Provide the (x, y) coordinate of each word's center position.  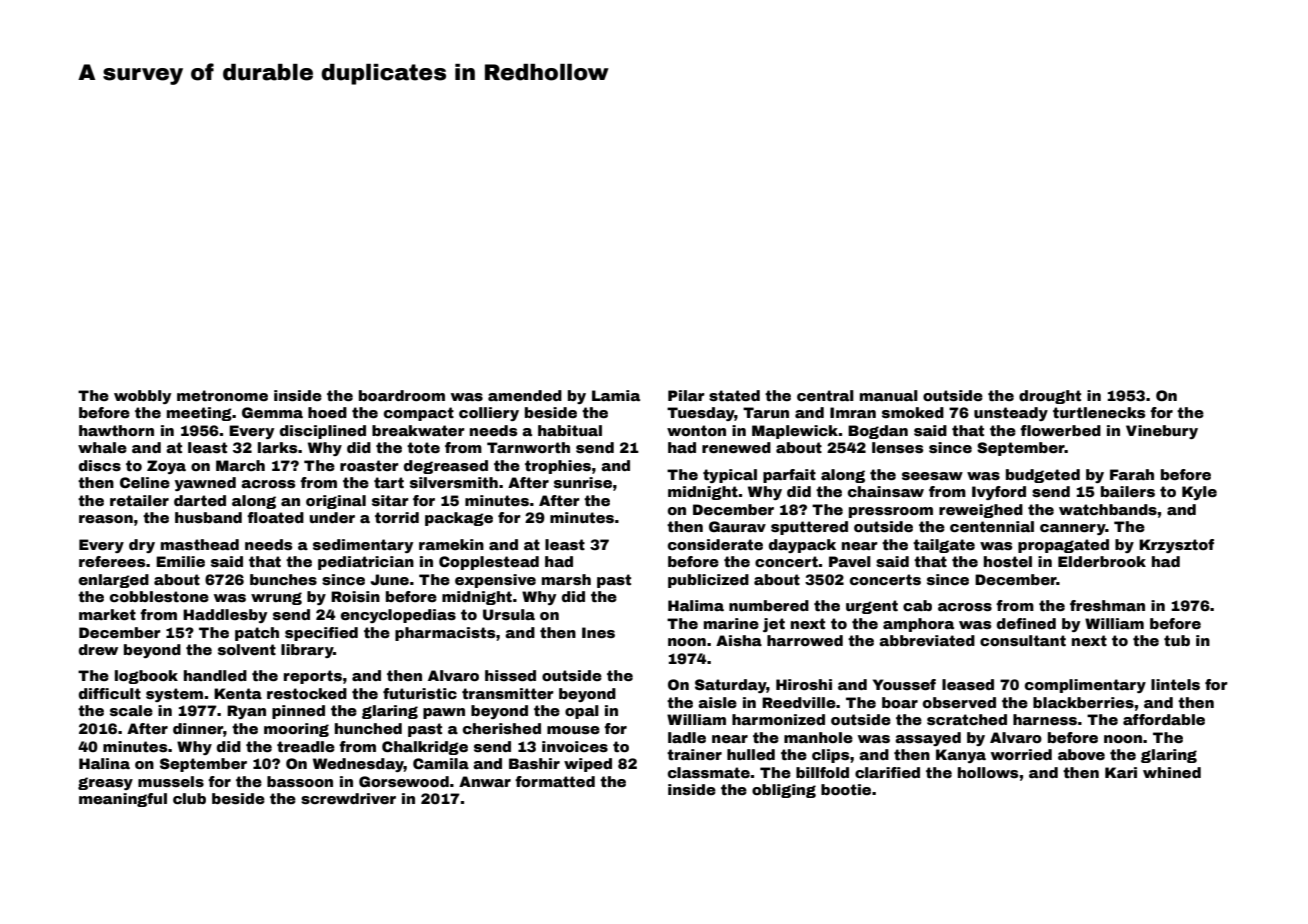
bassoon (300, 781)
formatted (555, 781)
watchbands (1108, 509)
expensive (495, 581)
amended (525, 395)
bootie (846, 789)
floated (275, 517)
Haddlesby (225, 616)
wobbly (142, 397)
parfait (789, 476)
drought (1050, 397)
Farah (1132, 474)
